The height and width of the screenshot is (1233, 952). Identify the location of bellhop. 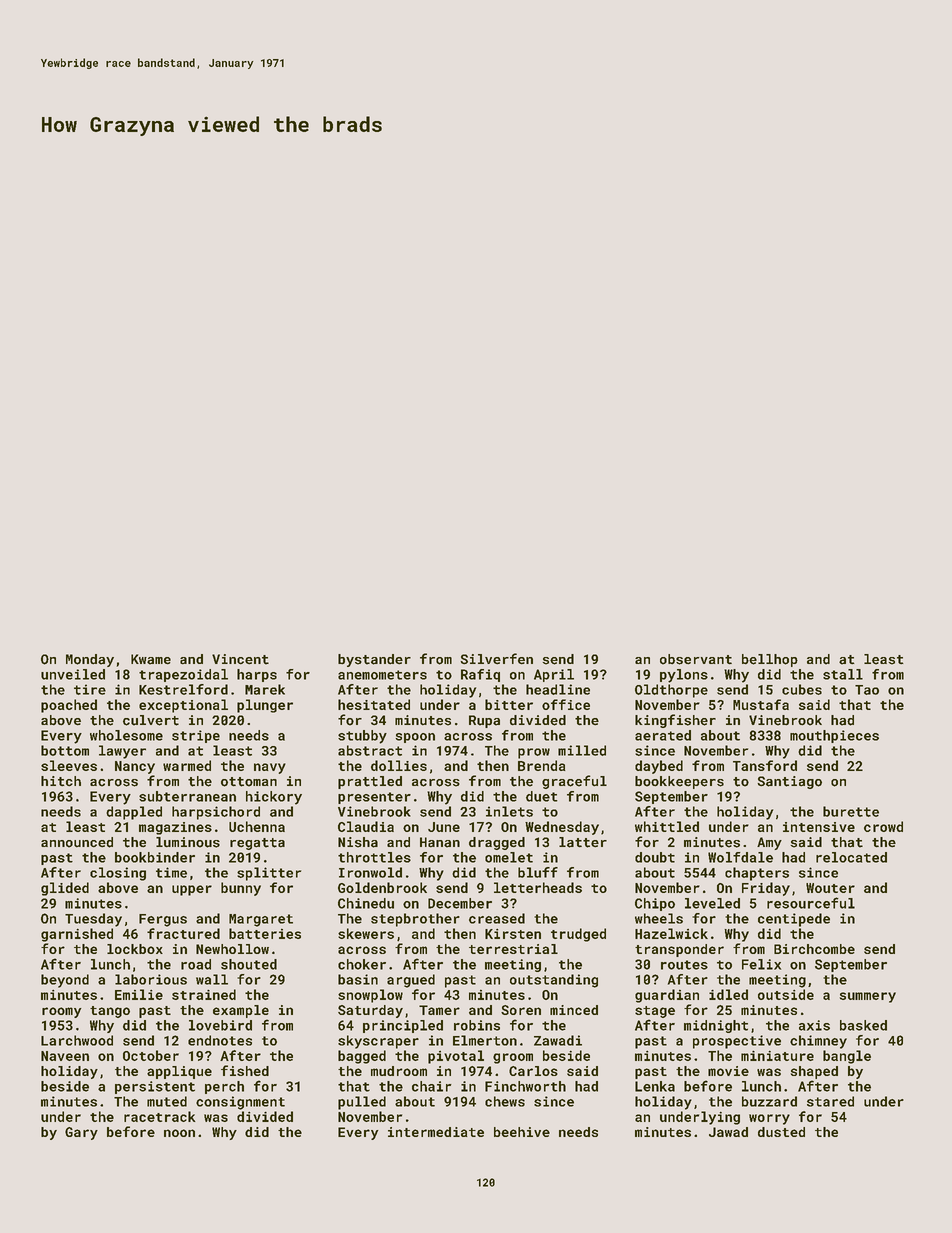
(770, 660).
